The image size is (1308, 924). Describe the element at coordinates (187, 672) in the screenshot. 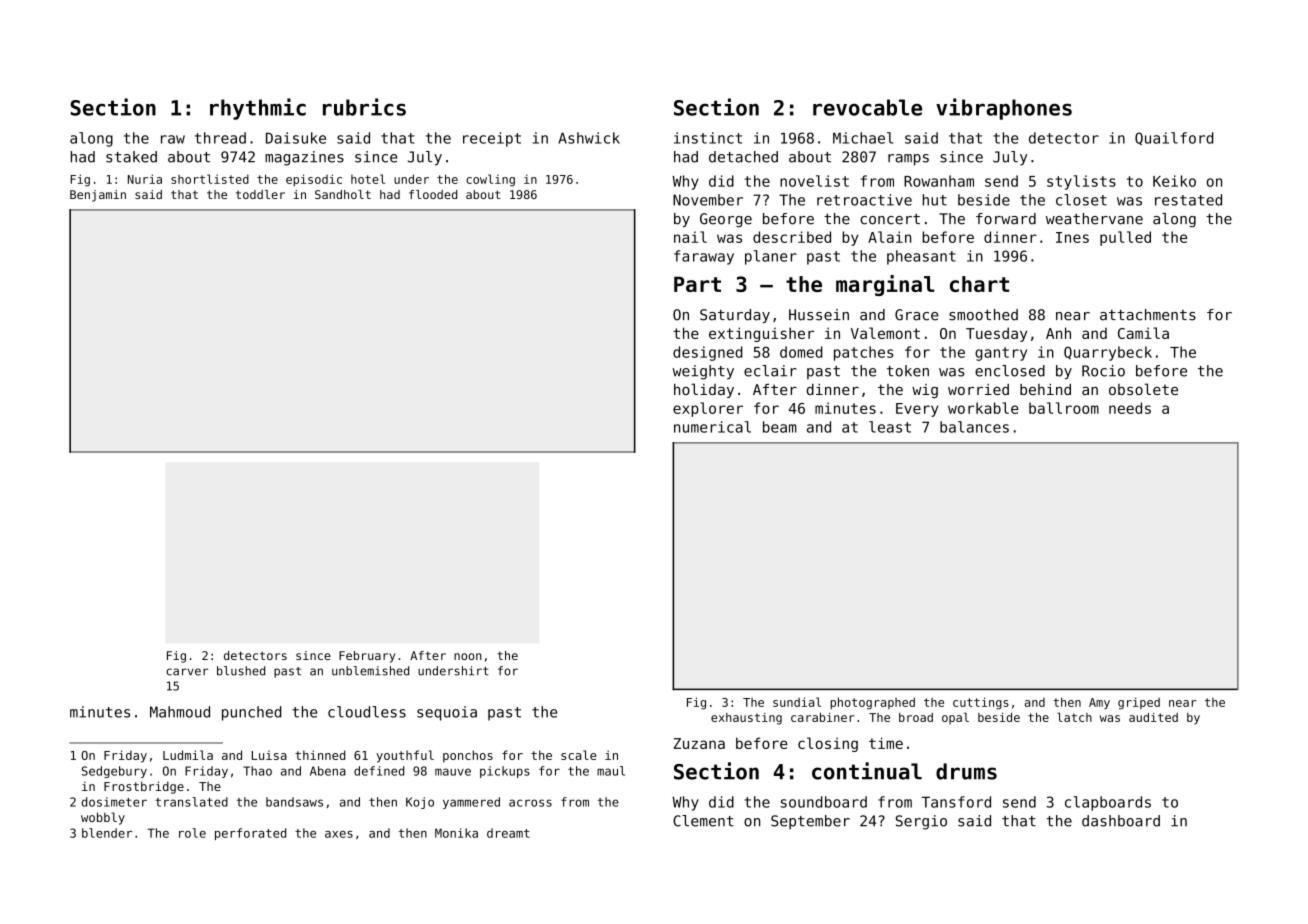

I see `carver` at that location.
